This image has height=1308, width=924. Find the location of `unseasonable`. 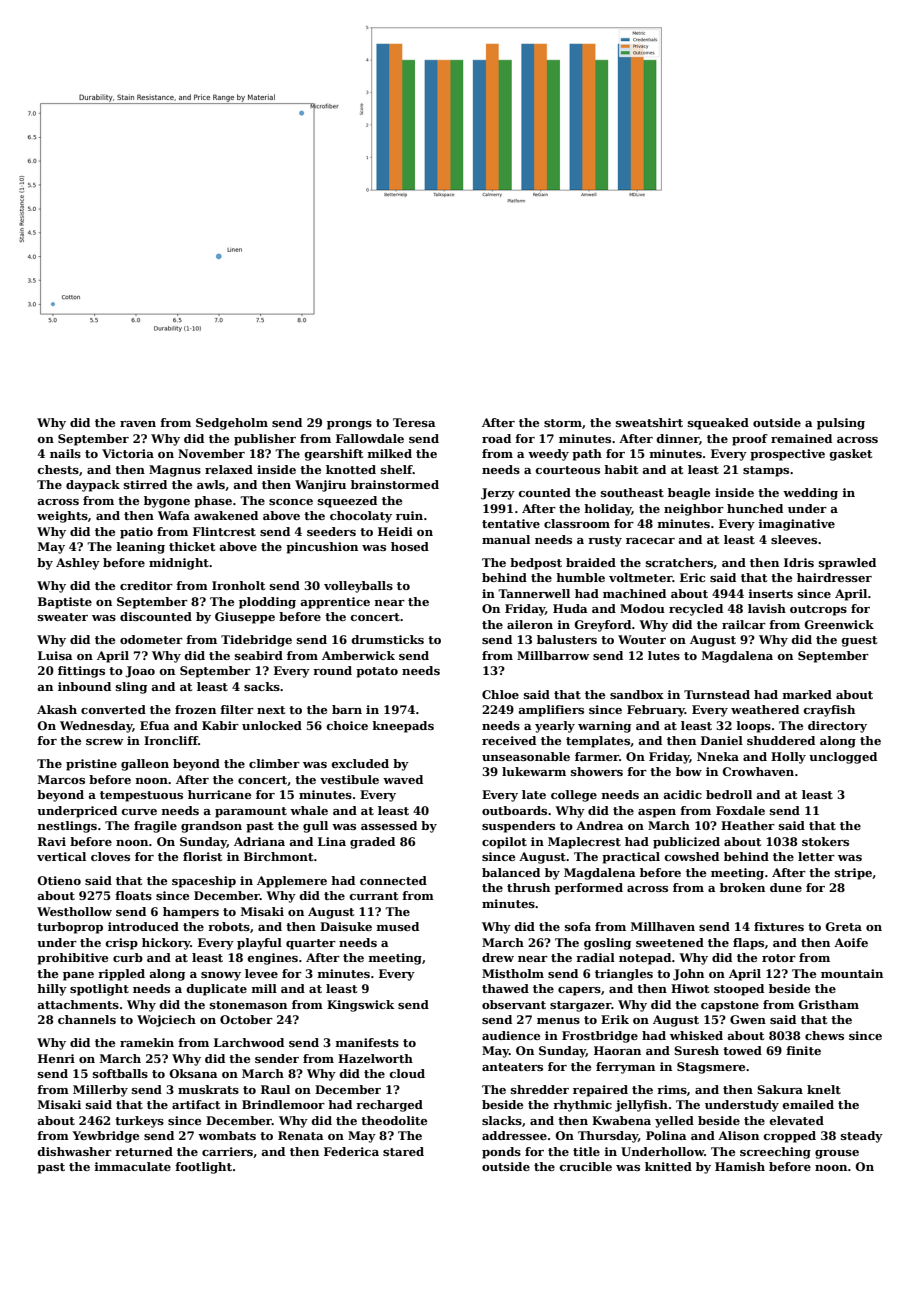

unseasonable is located at coordinates (526, 756).
